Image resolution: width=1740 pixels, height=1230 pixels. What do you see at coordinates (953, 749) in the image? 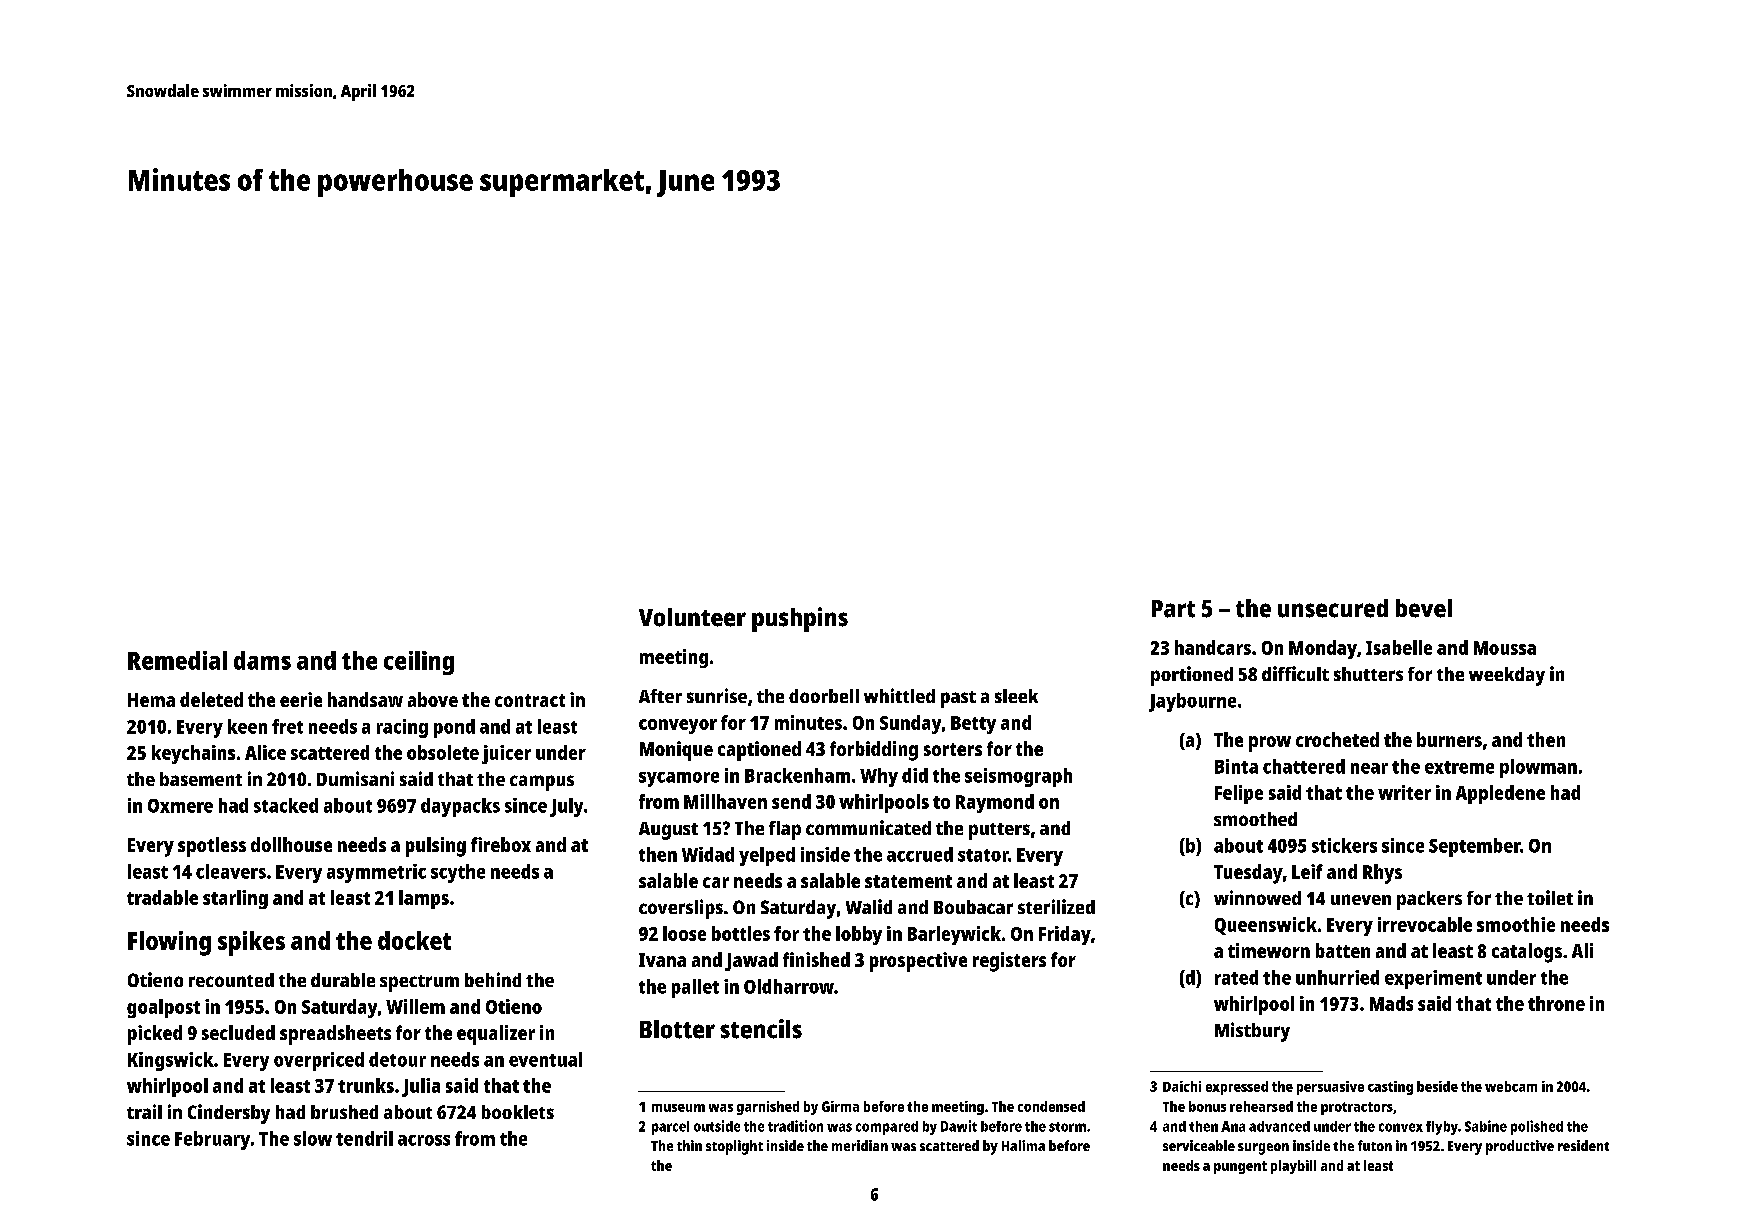
I see `sorters` at bounding box center [953, 749].
